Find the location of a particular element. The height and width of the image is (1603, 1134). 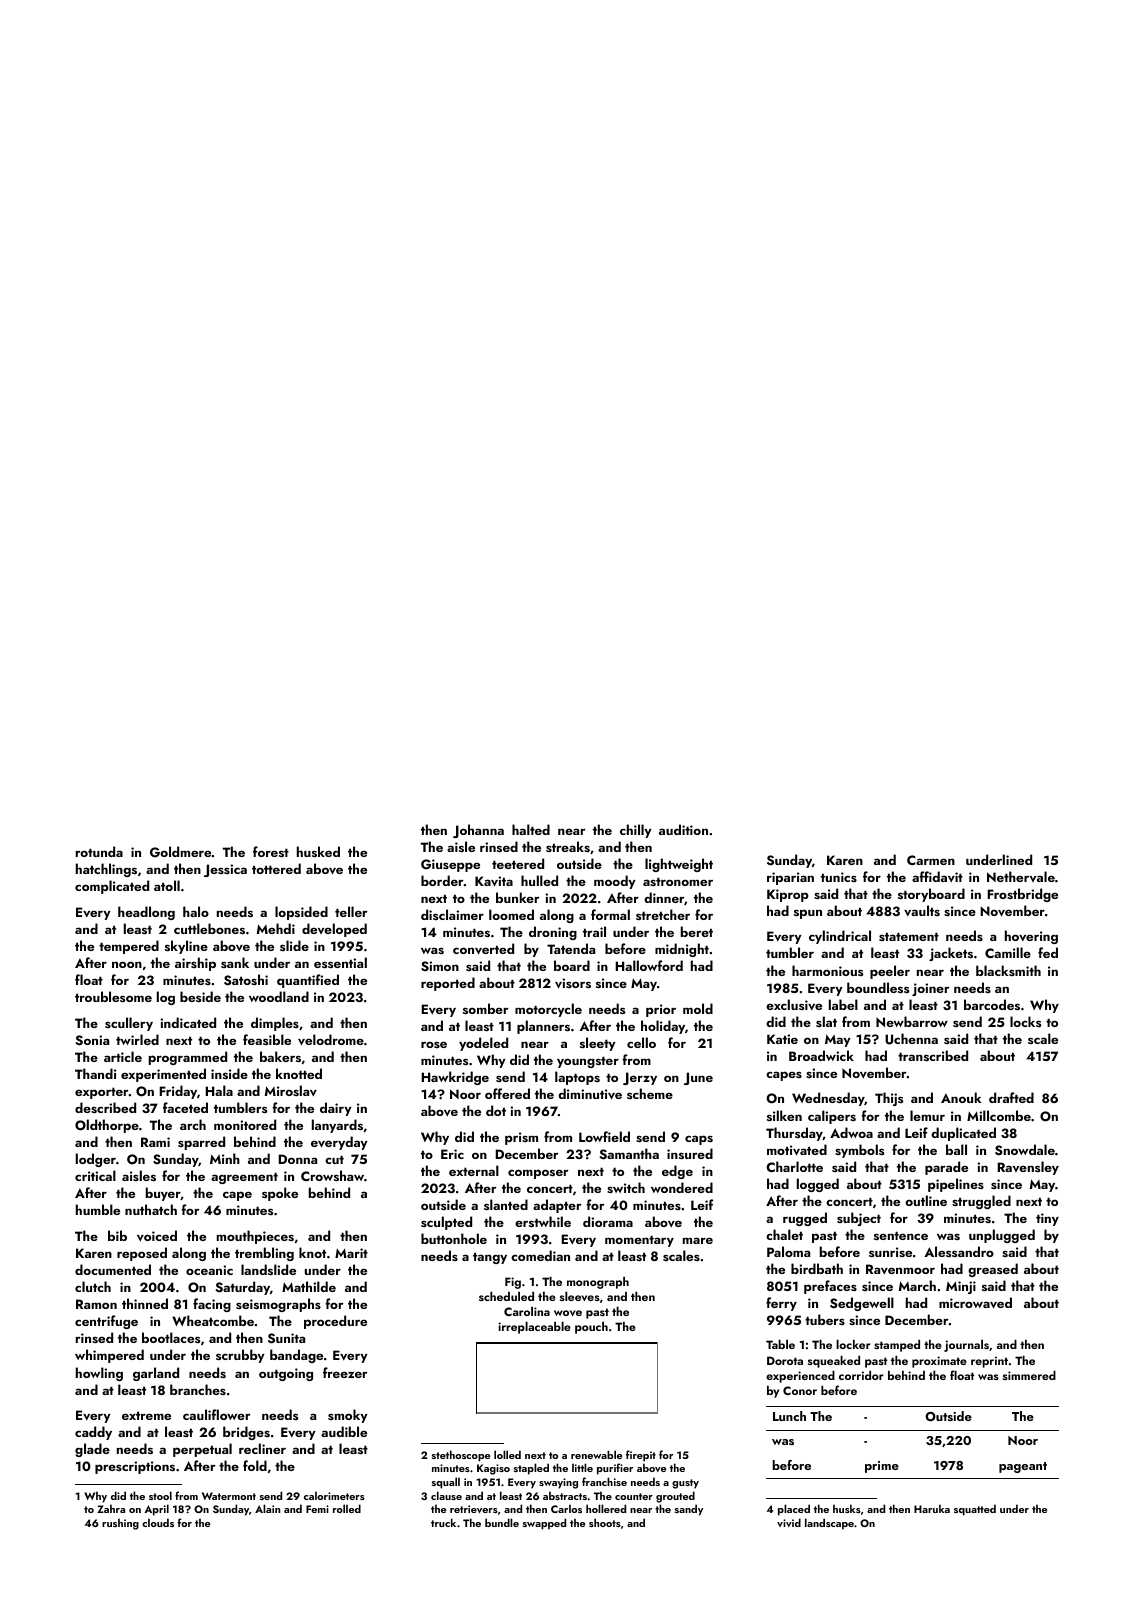

audition is located at coordinates (683, 829).
